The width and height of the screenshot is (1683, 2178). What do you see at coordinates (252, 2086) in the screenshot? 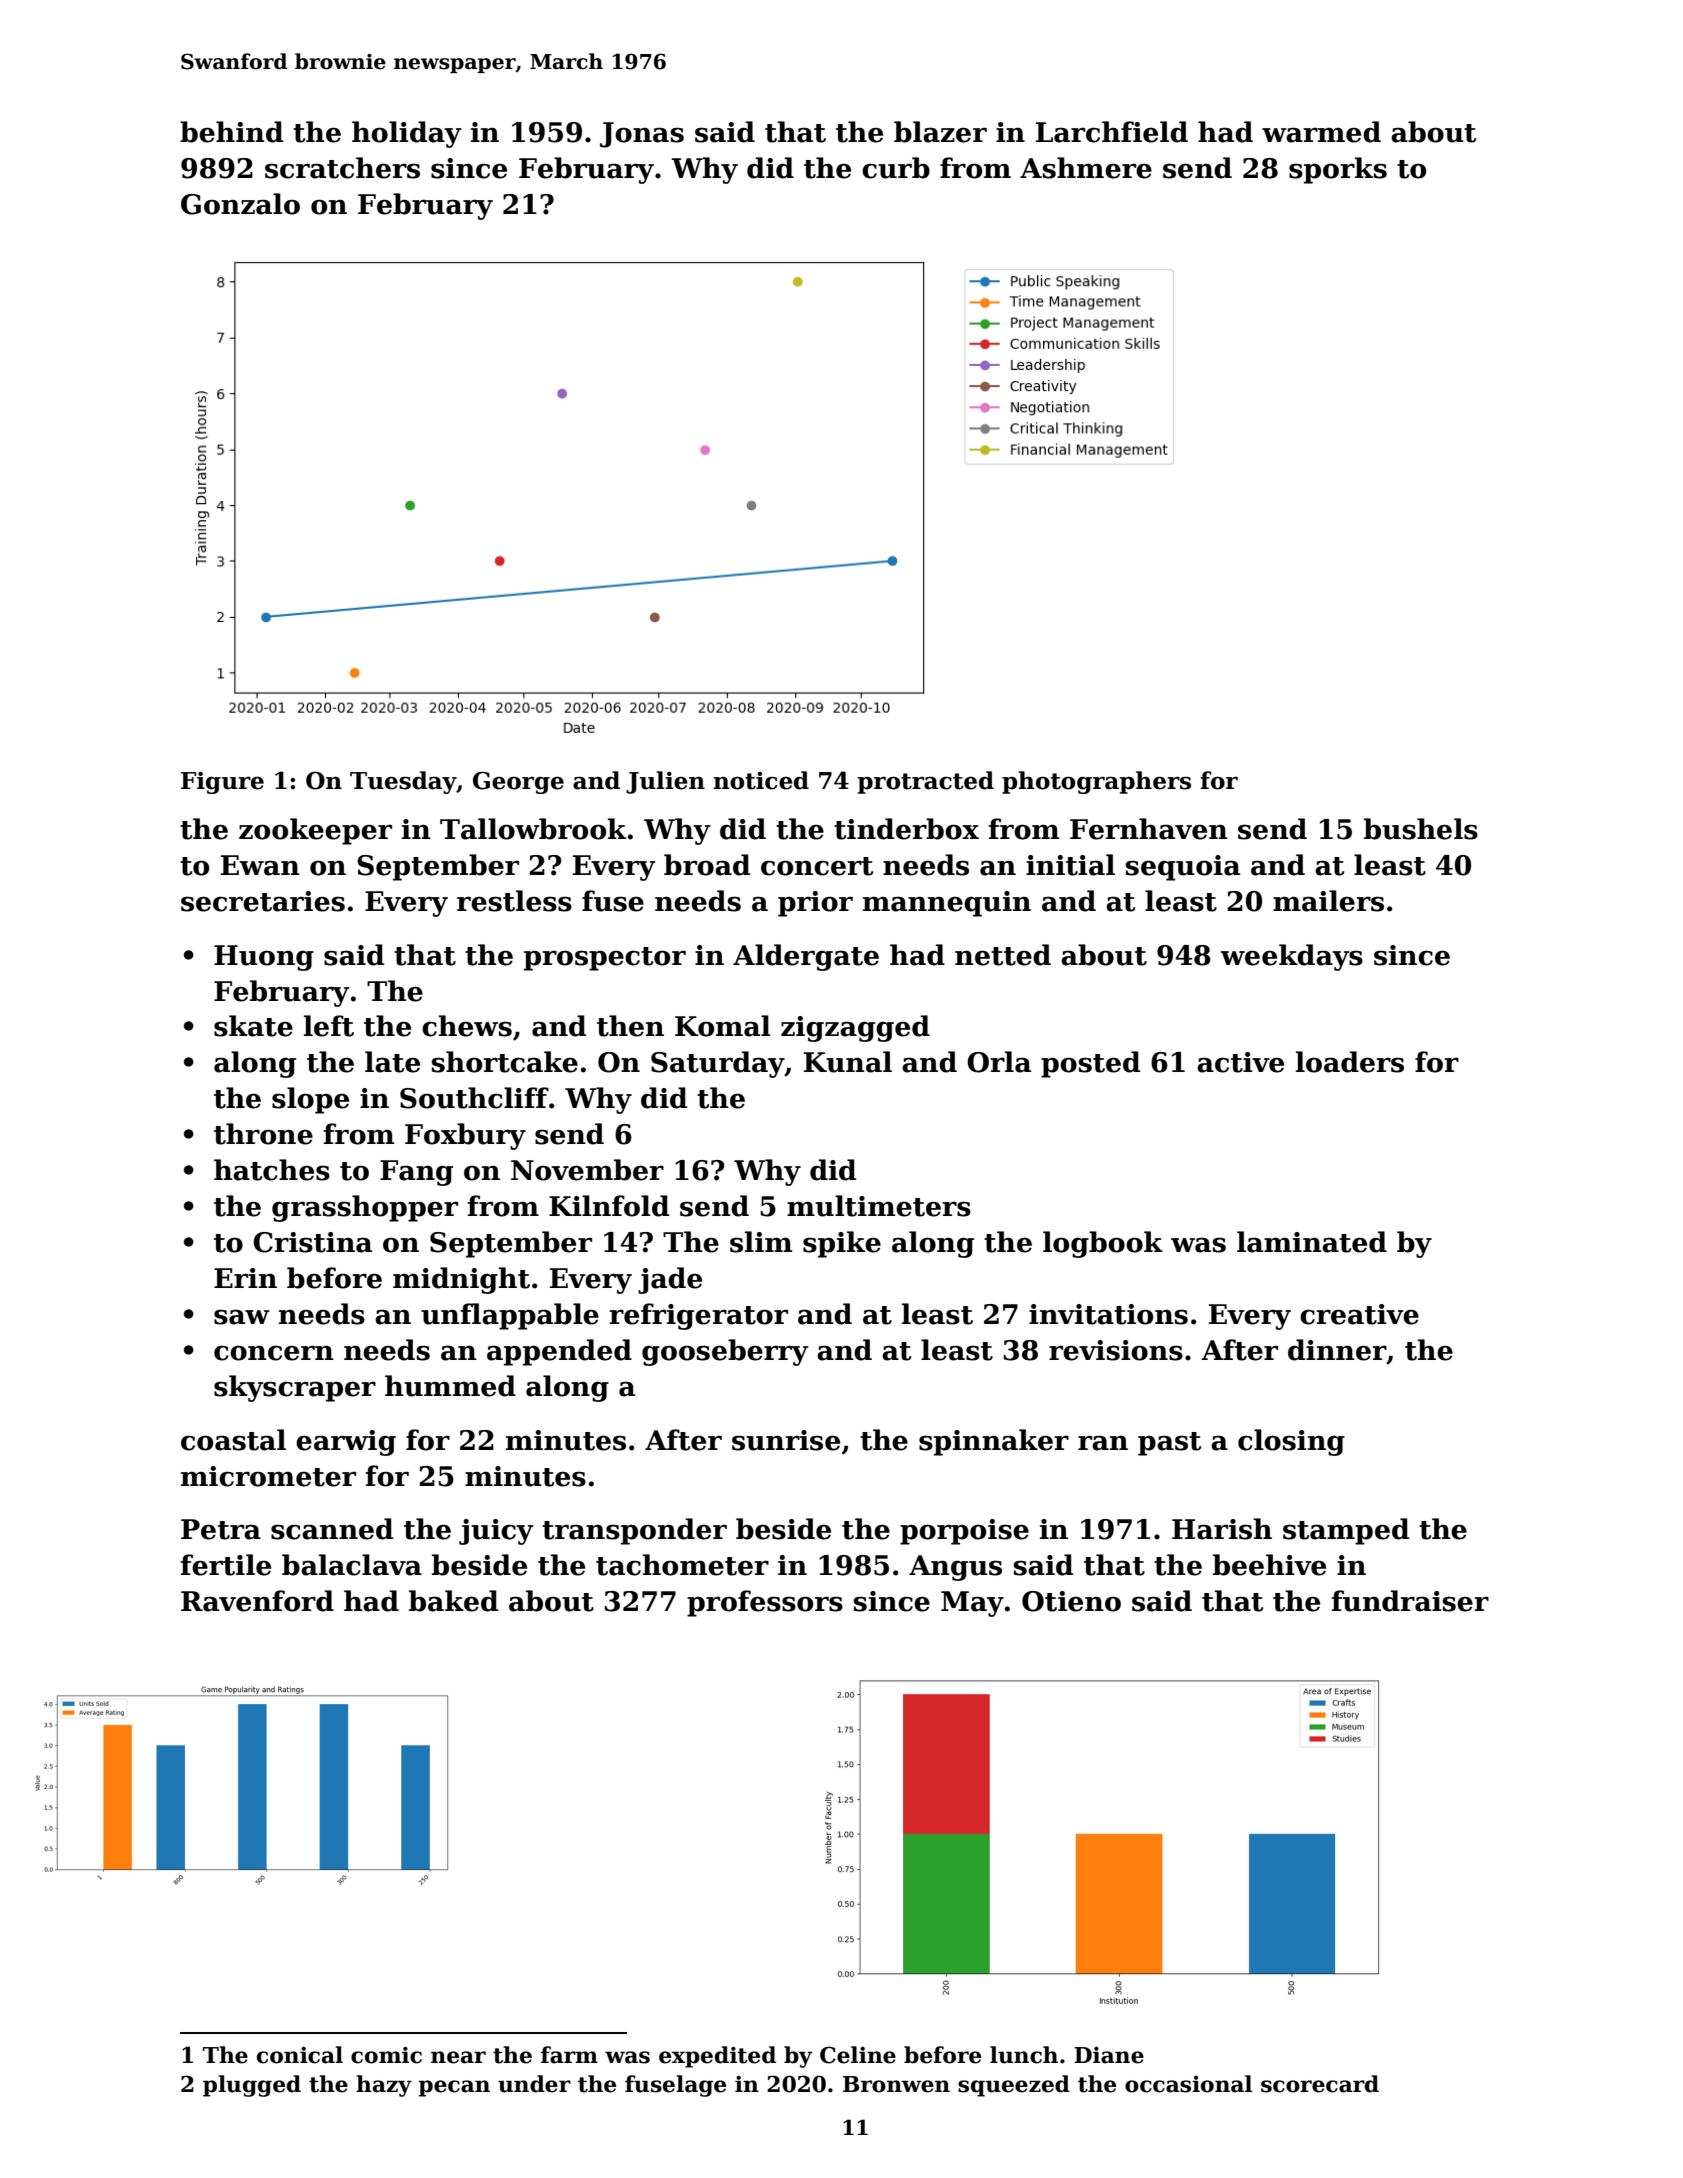
I see `plugged` at bounding box center [252, 2086].
